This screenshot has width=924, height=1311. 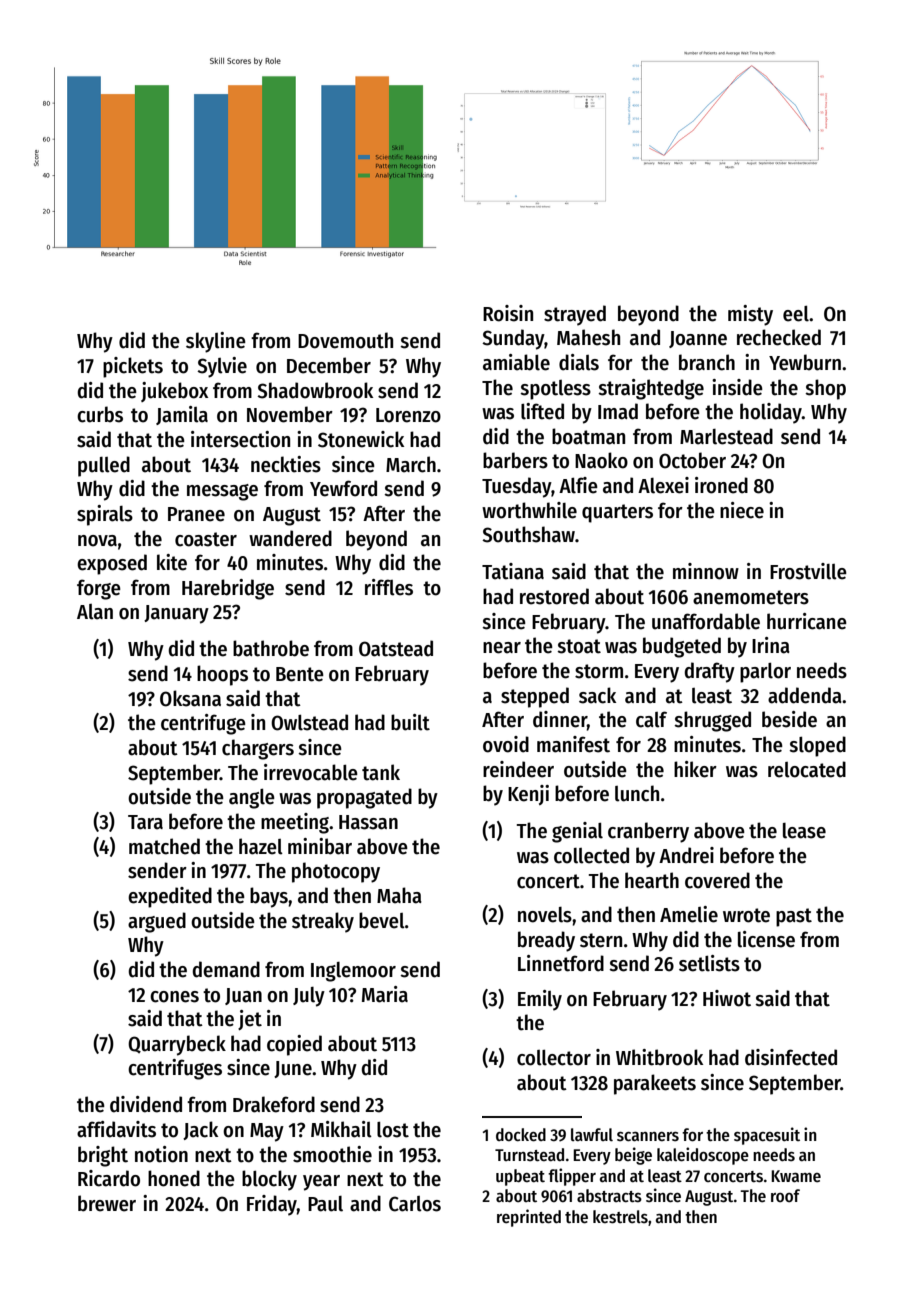 What do you see at coordinates (336, 872) in the screenshot?
I see `photocopy` at bounding box center [336, 872].
